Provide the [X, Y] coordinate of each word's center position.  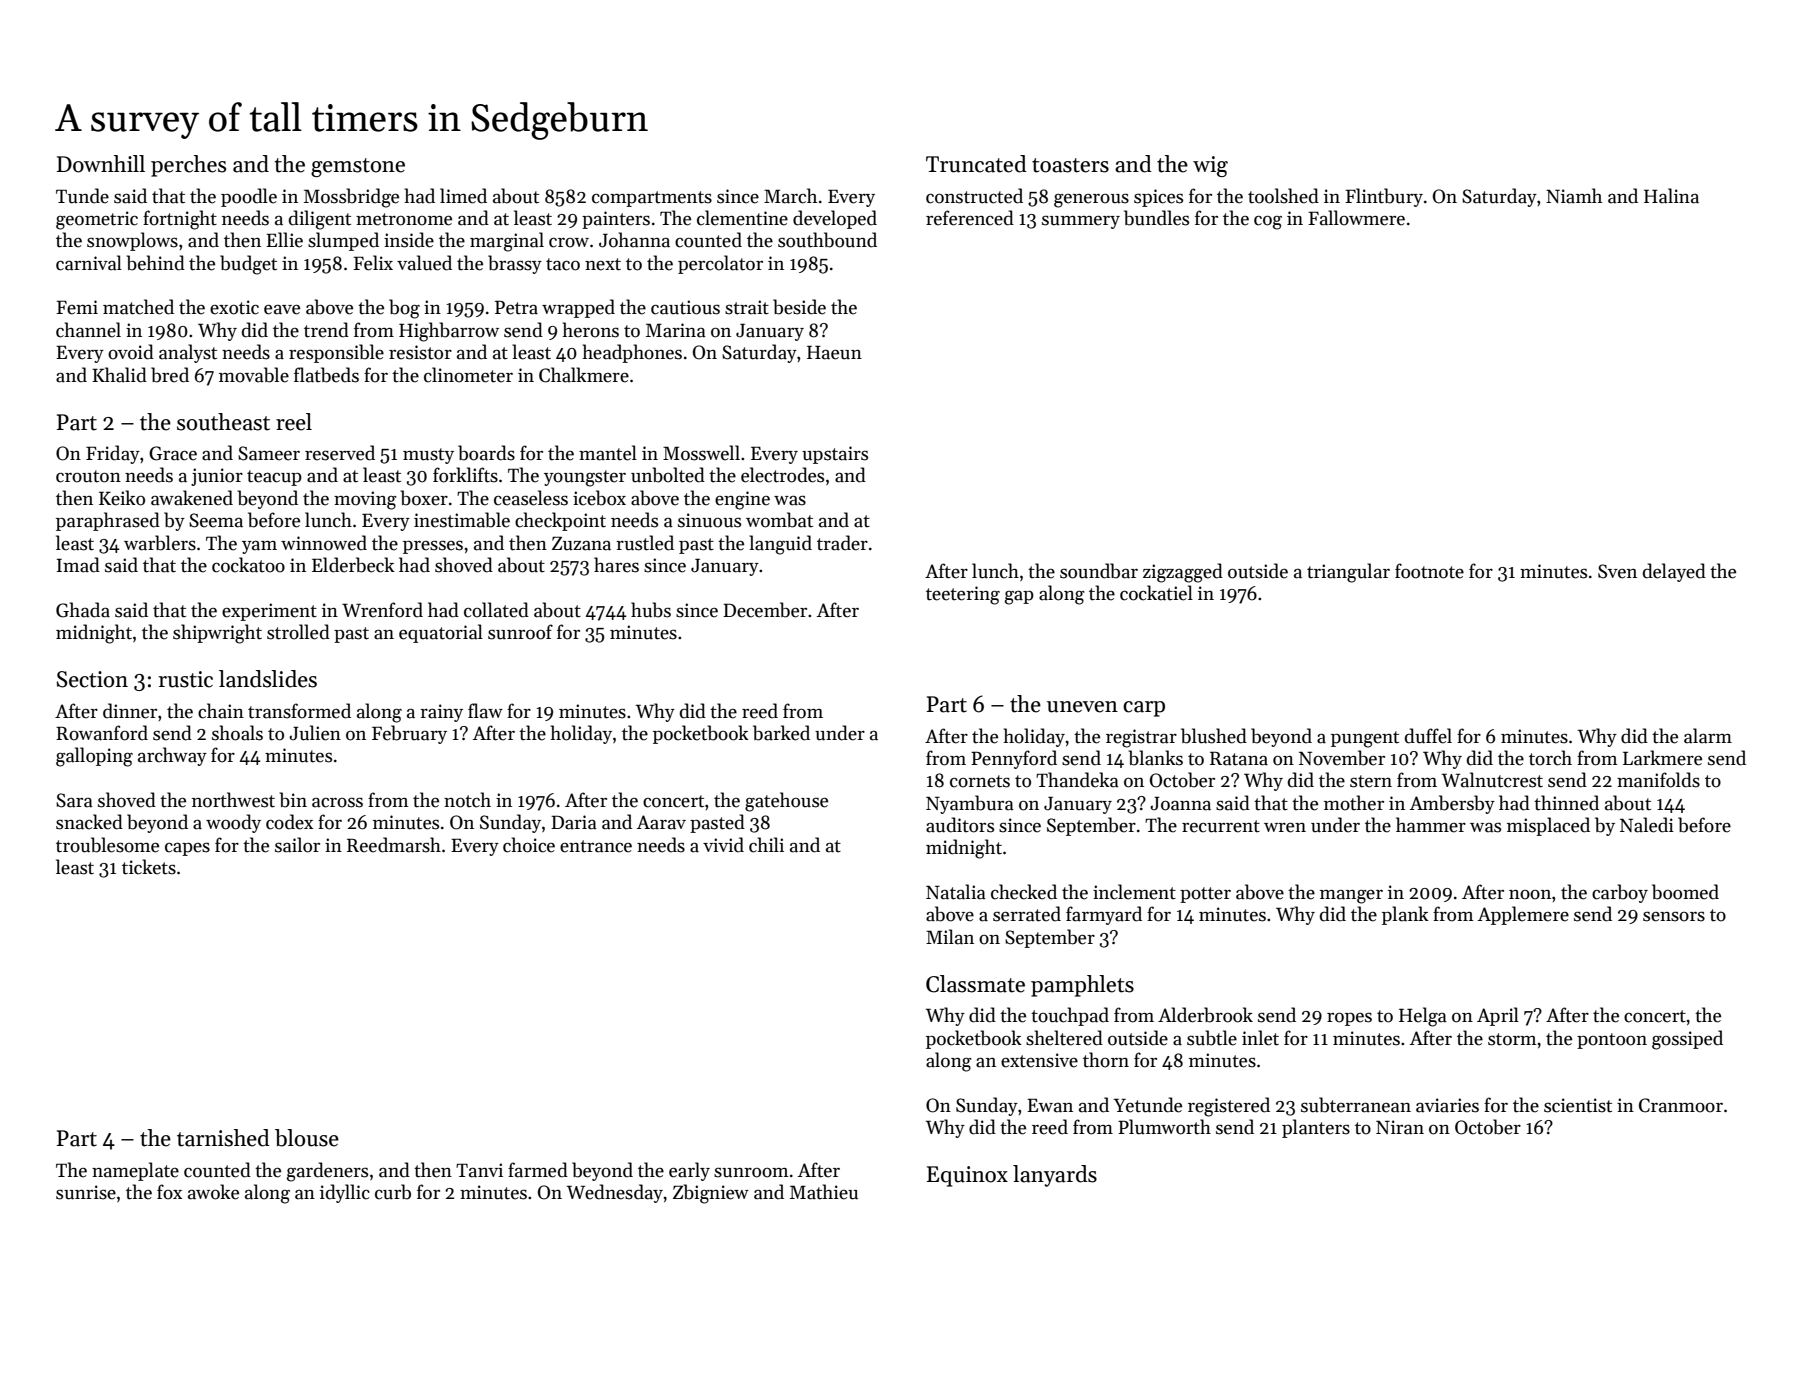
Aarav [661, 822]
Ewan [1050, 1105]
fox [169, 1192]
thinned [1566, 803]
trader [842, 543]
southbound [827, 240]
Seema [216, 520]
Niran [1400, 1127]
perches [188, 166]
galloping [94, 757]
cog [1268, 222]
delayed [1674, 572]
